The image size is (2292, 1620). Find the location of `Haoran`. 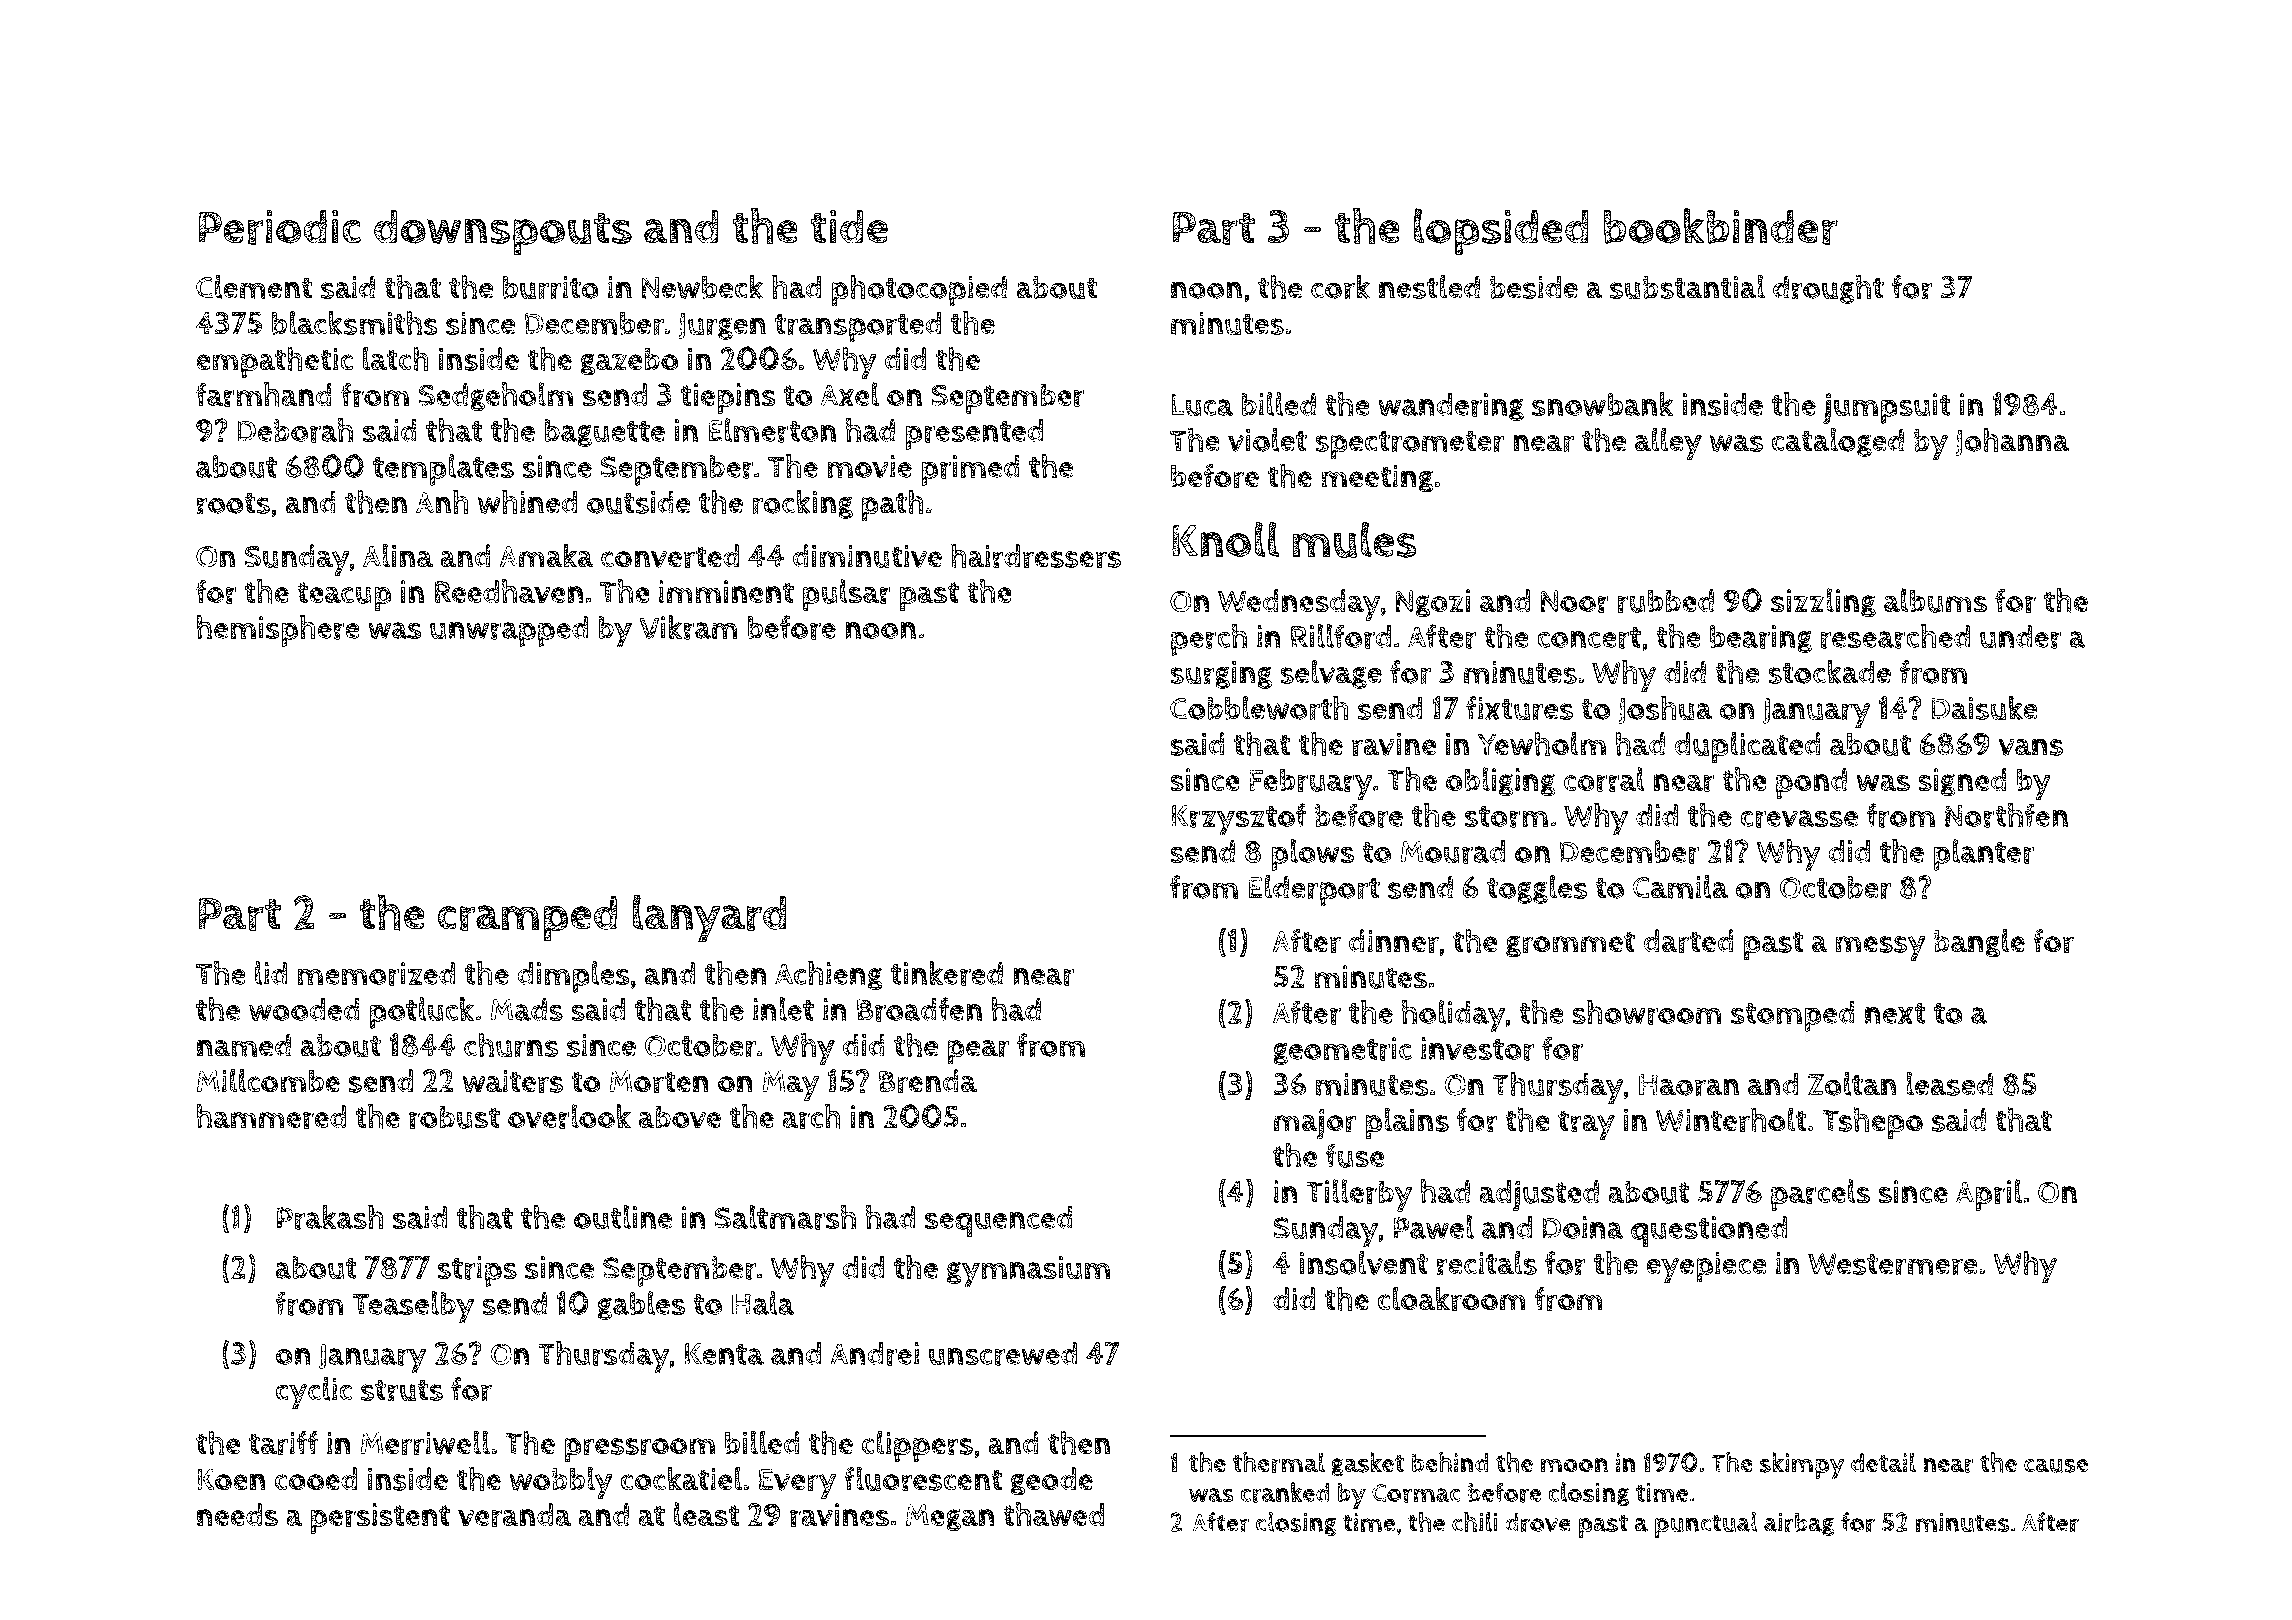

Haoran is located at coordinates (1689, 1085).
